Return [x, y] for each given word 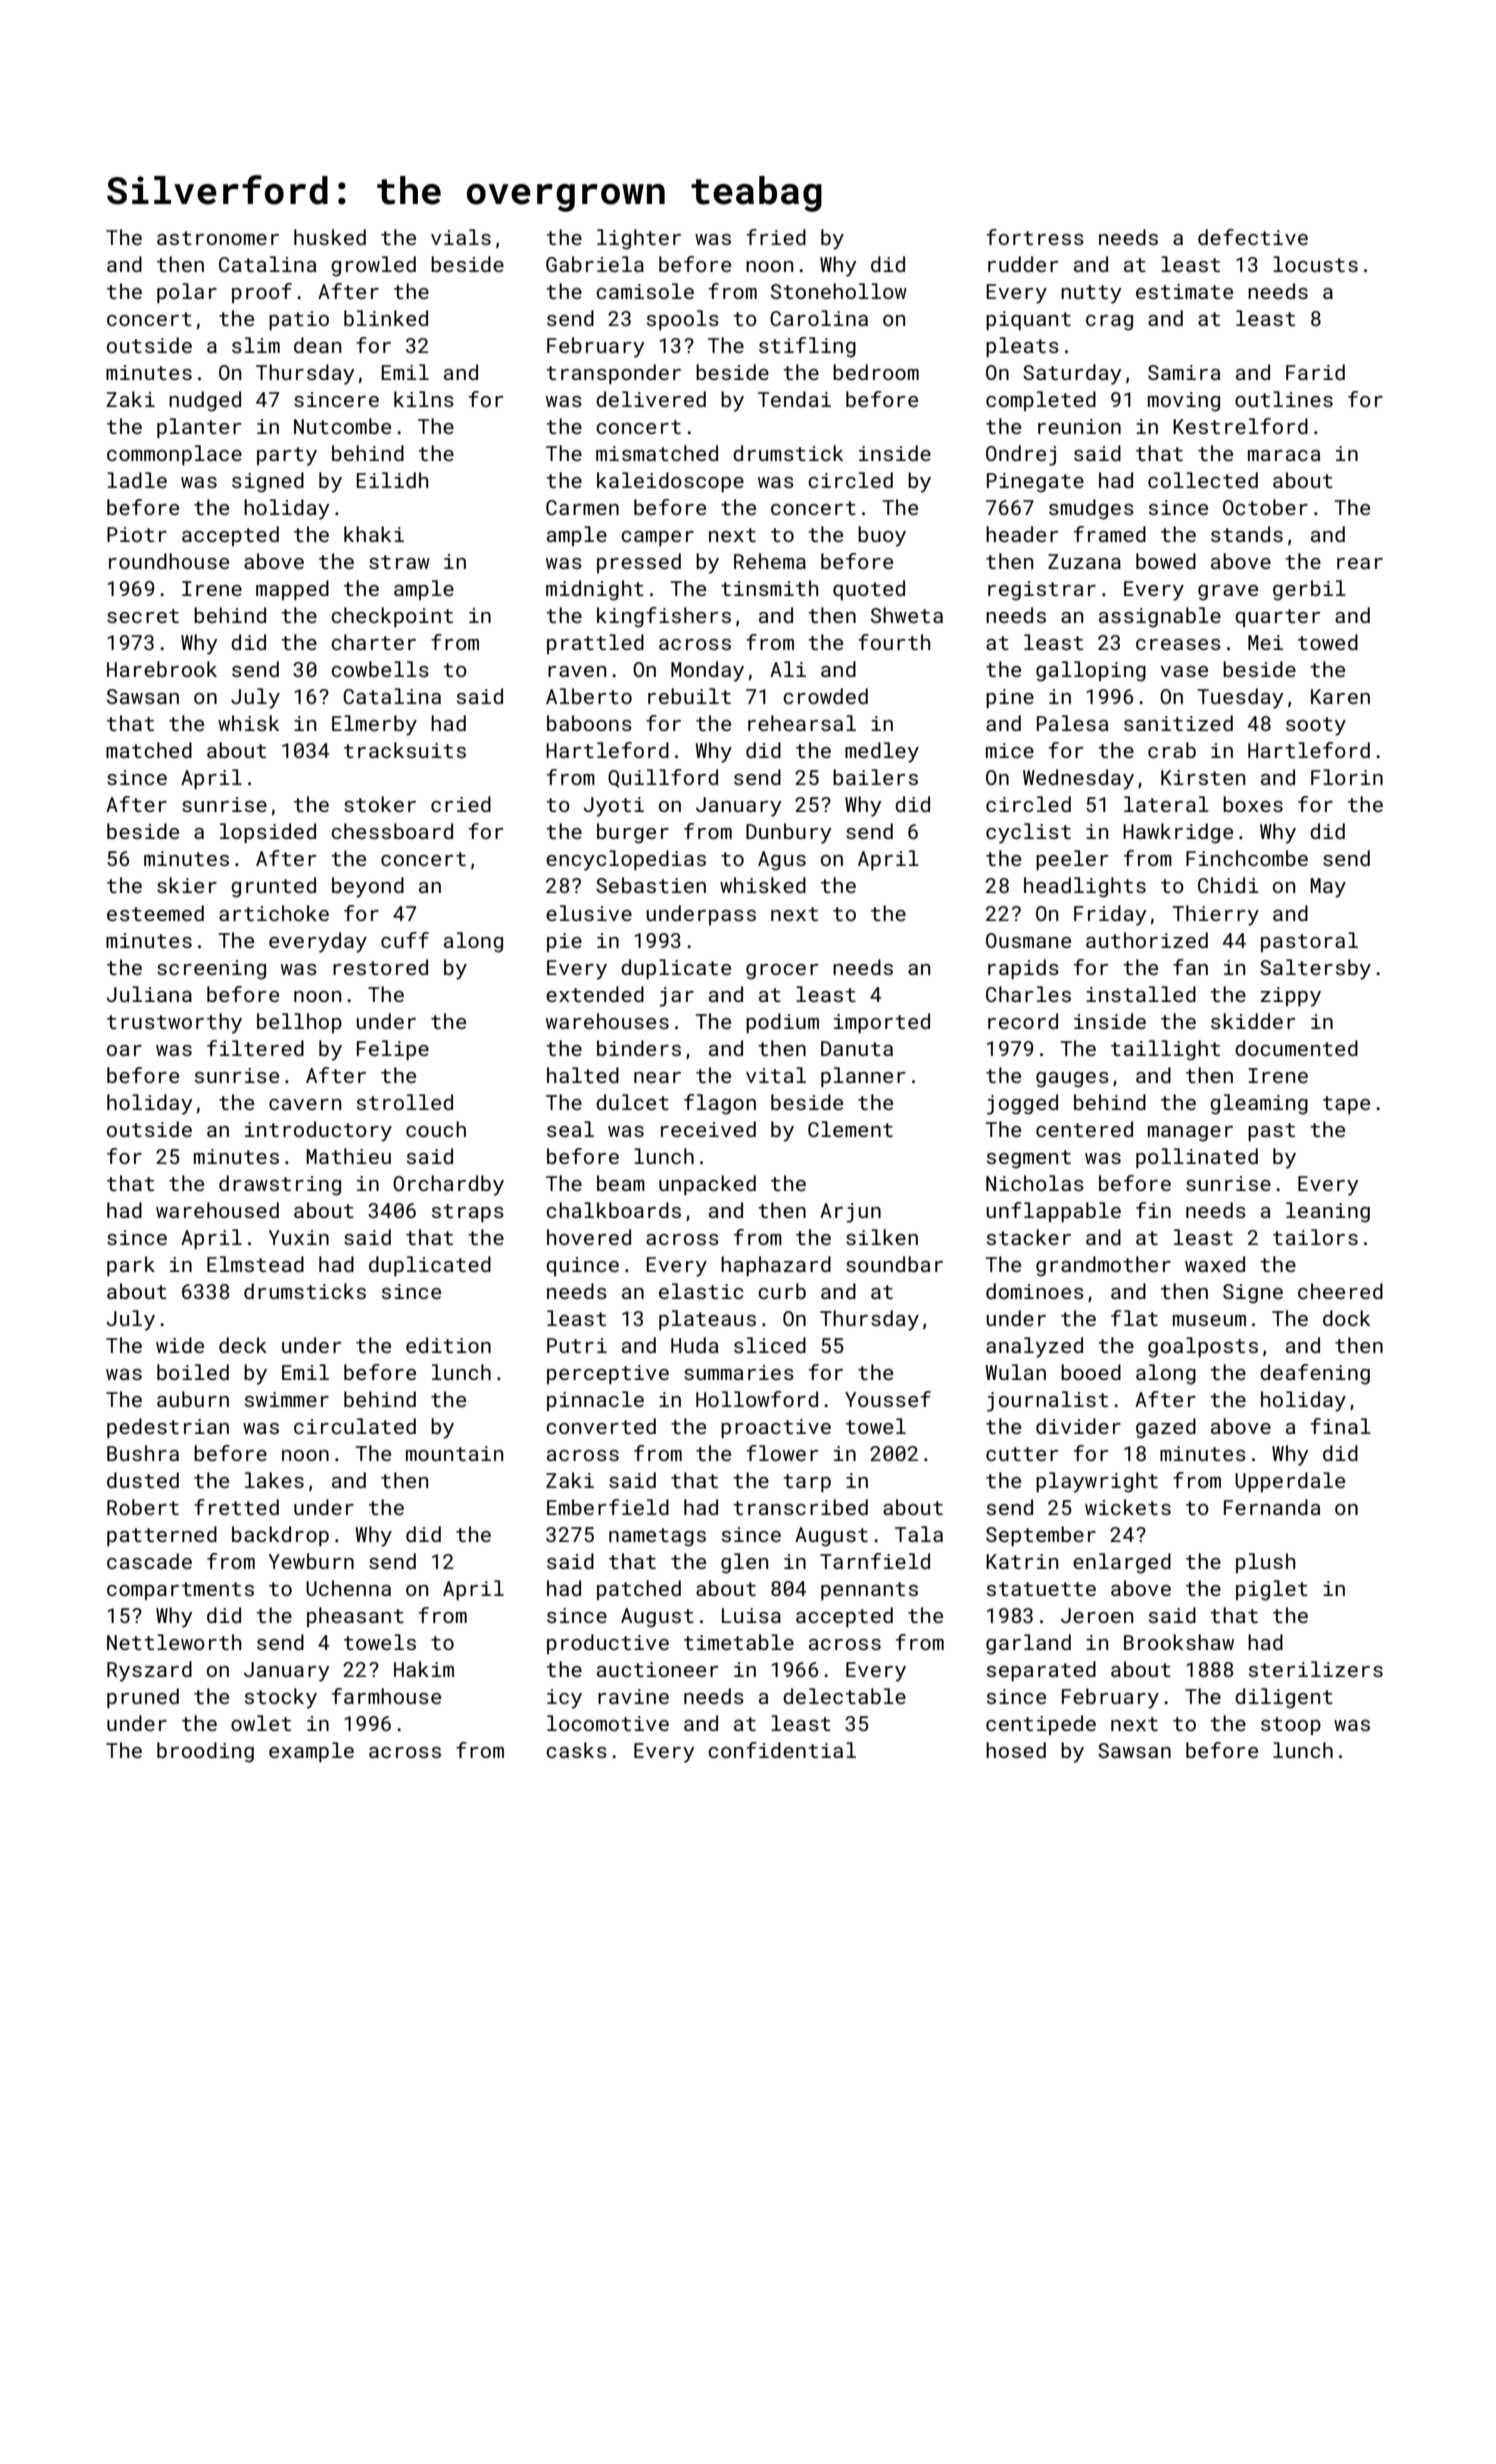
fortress [1035, 237]
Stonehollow [839, 291]
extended [595, 994]
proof [262, 293]
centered [1084, 1129]
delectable [844, 1696]
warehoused [217, 1210]
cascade [149, 1561]
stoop [1291, 1726]
